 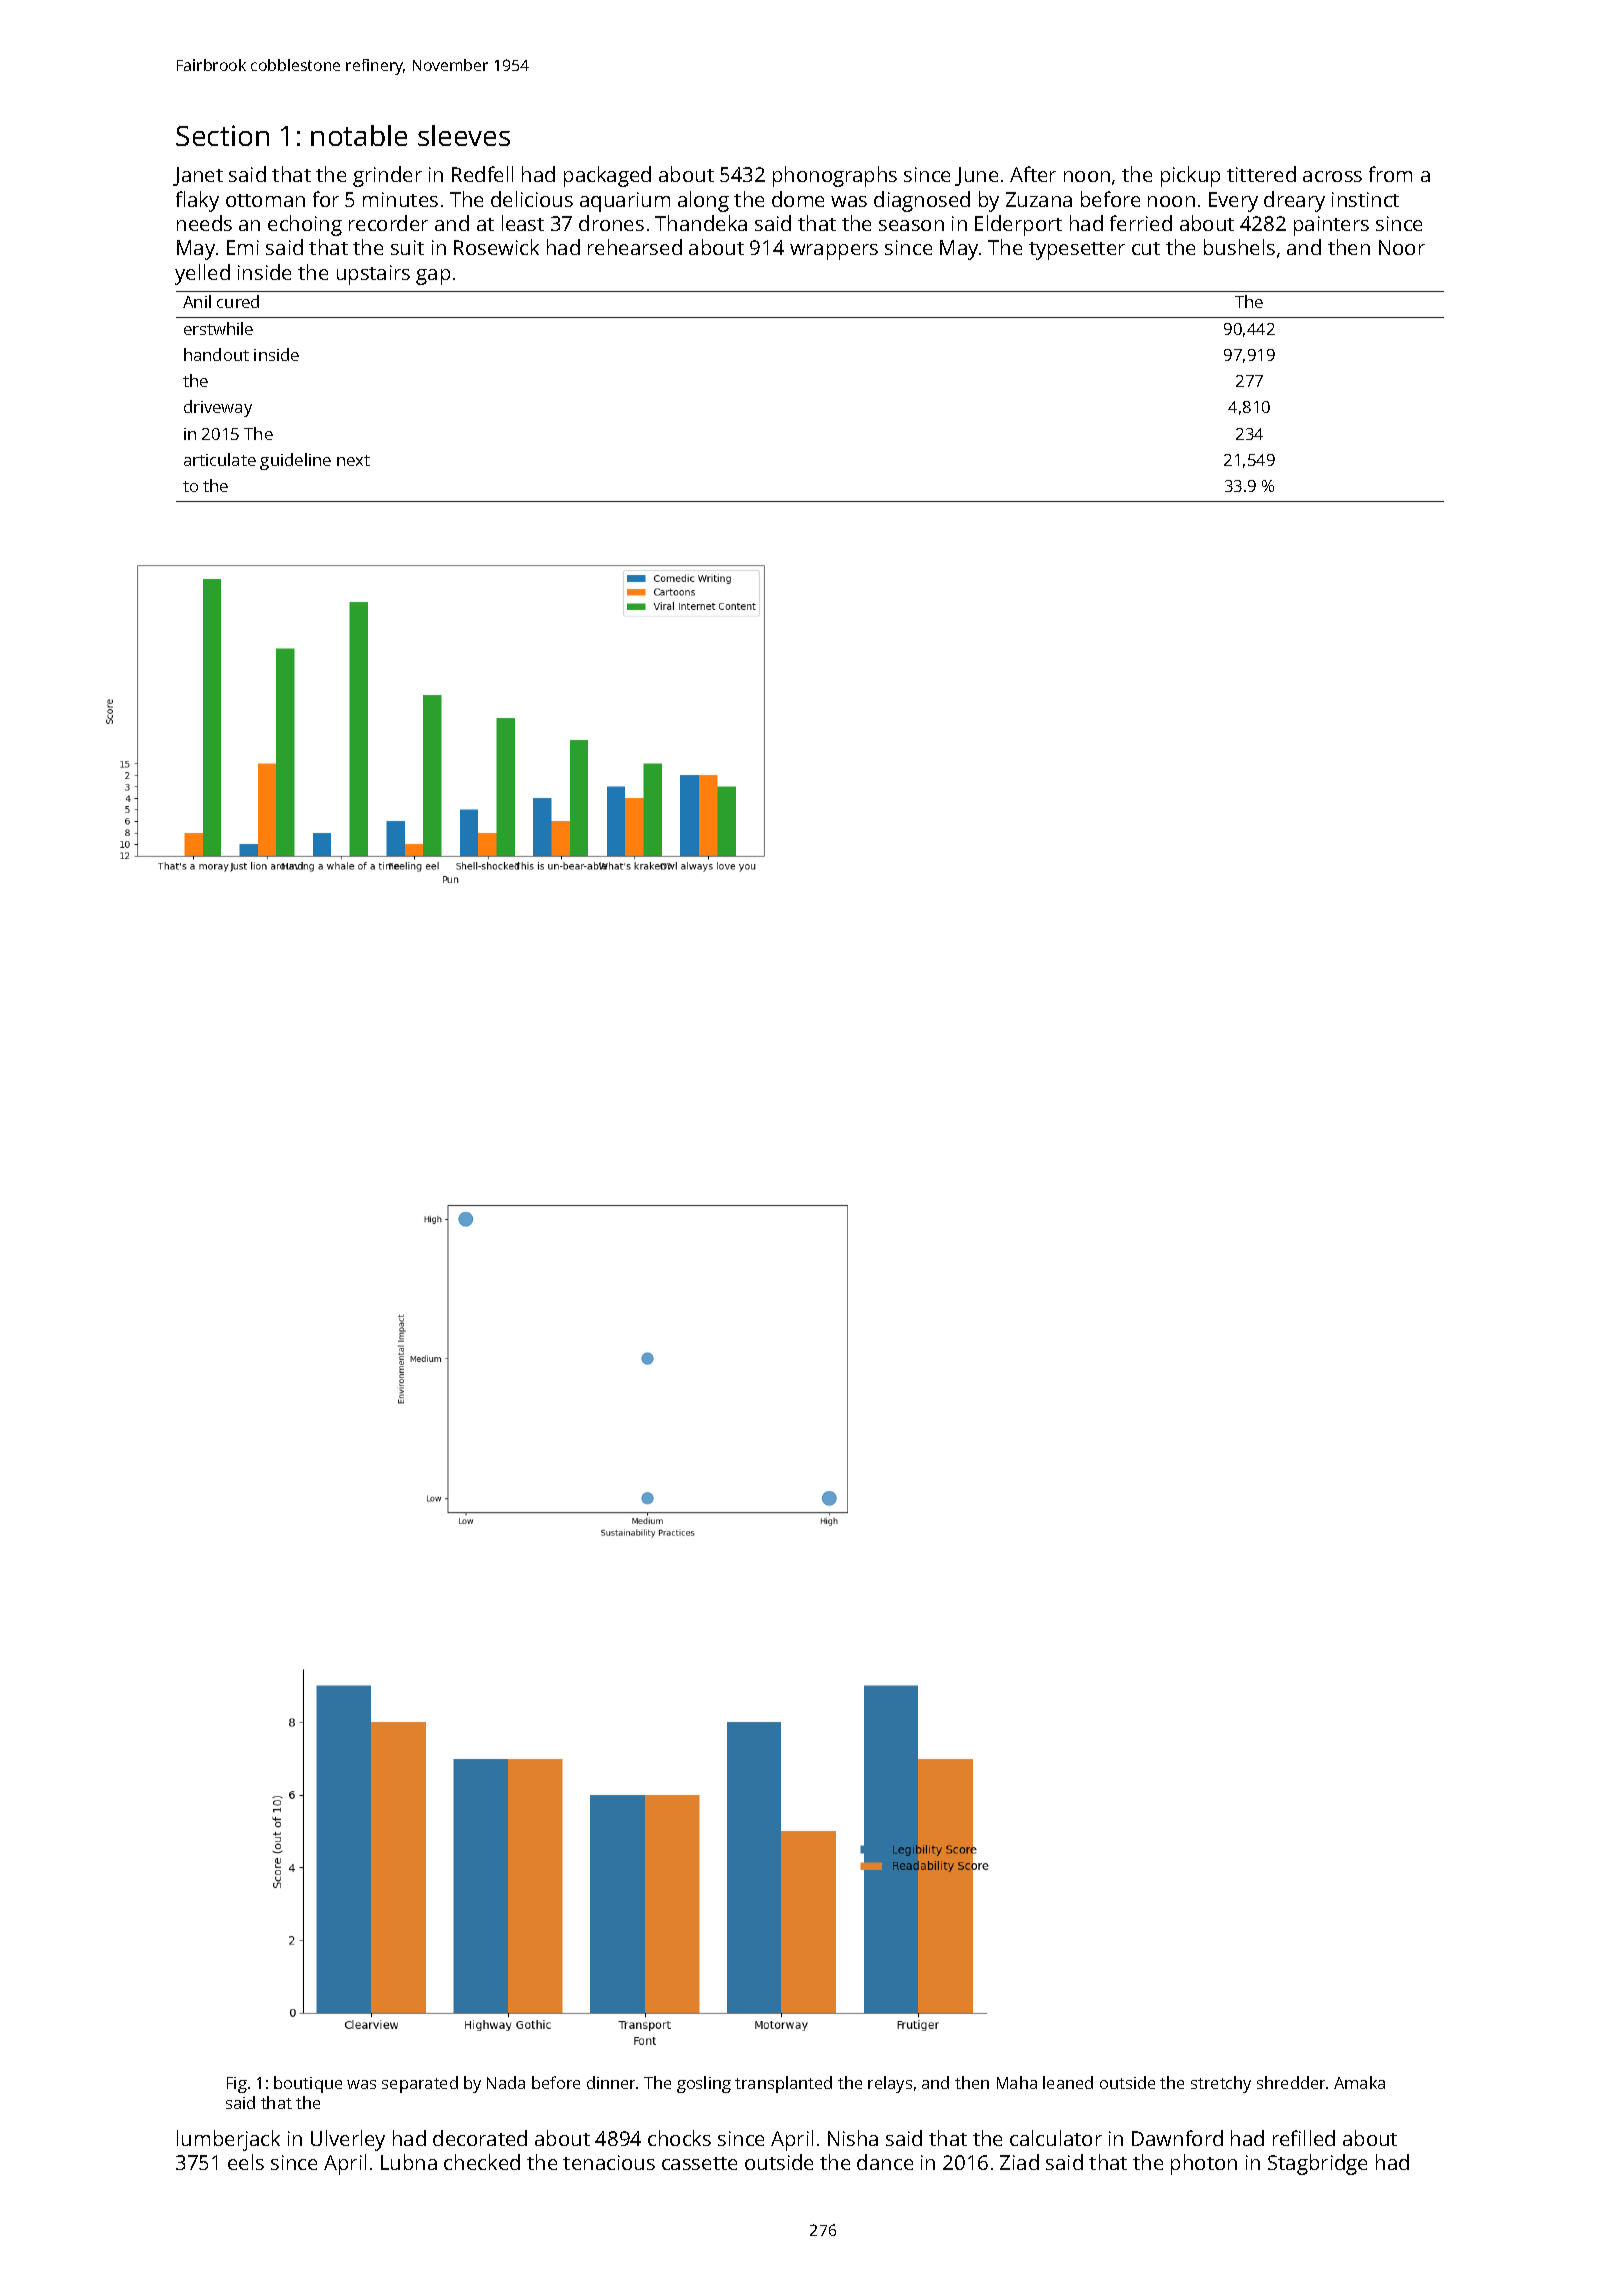 I want to click on next, so click(x=353, y=460).
